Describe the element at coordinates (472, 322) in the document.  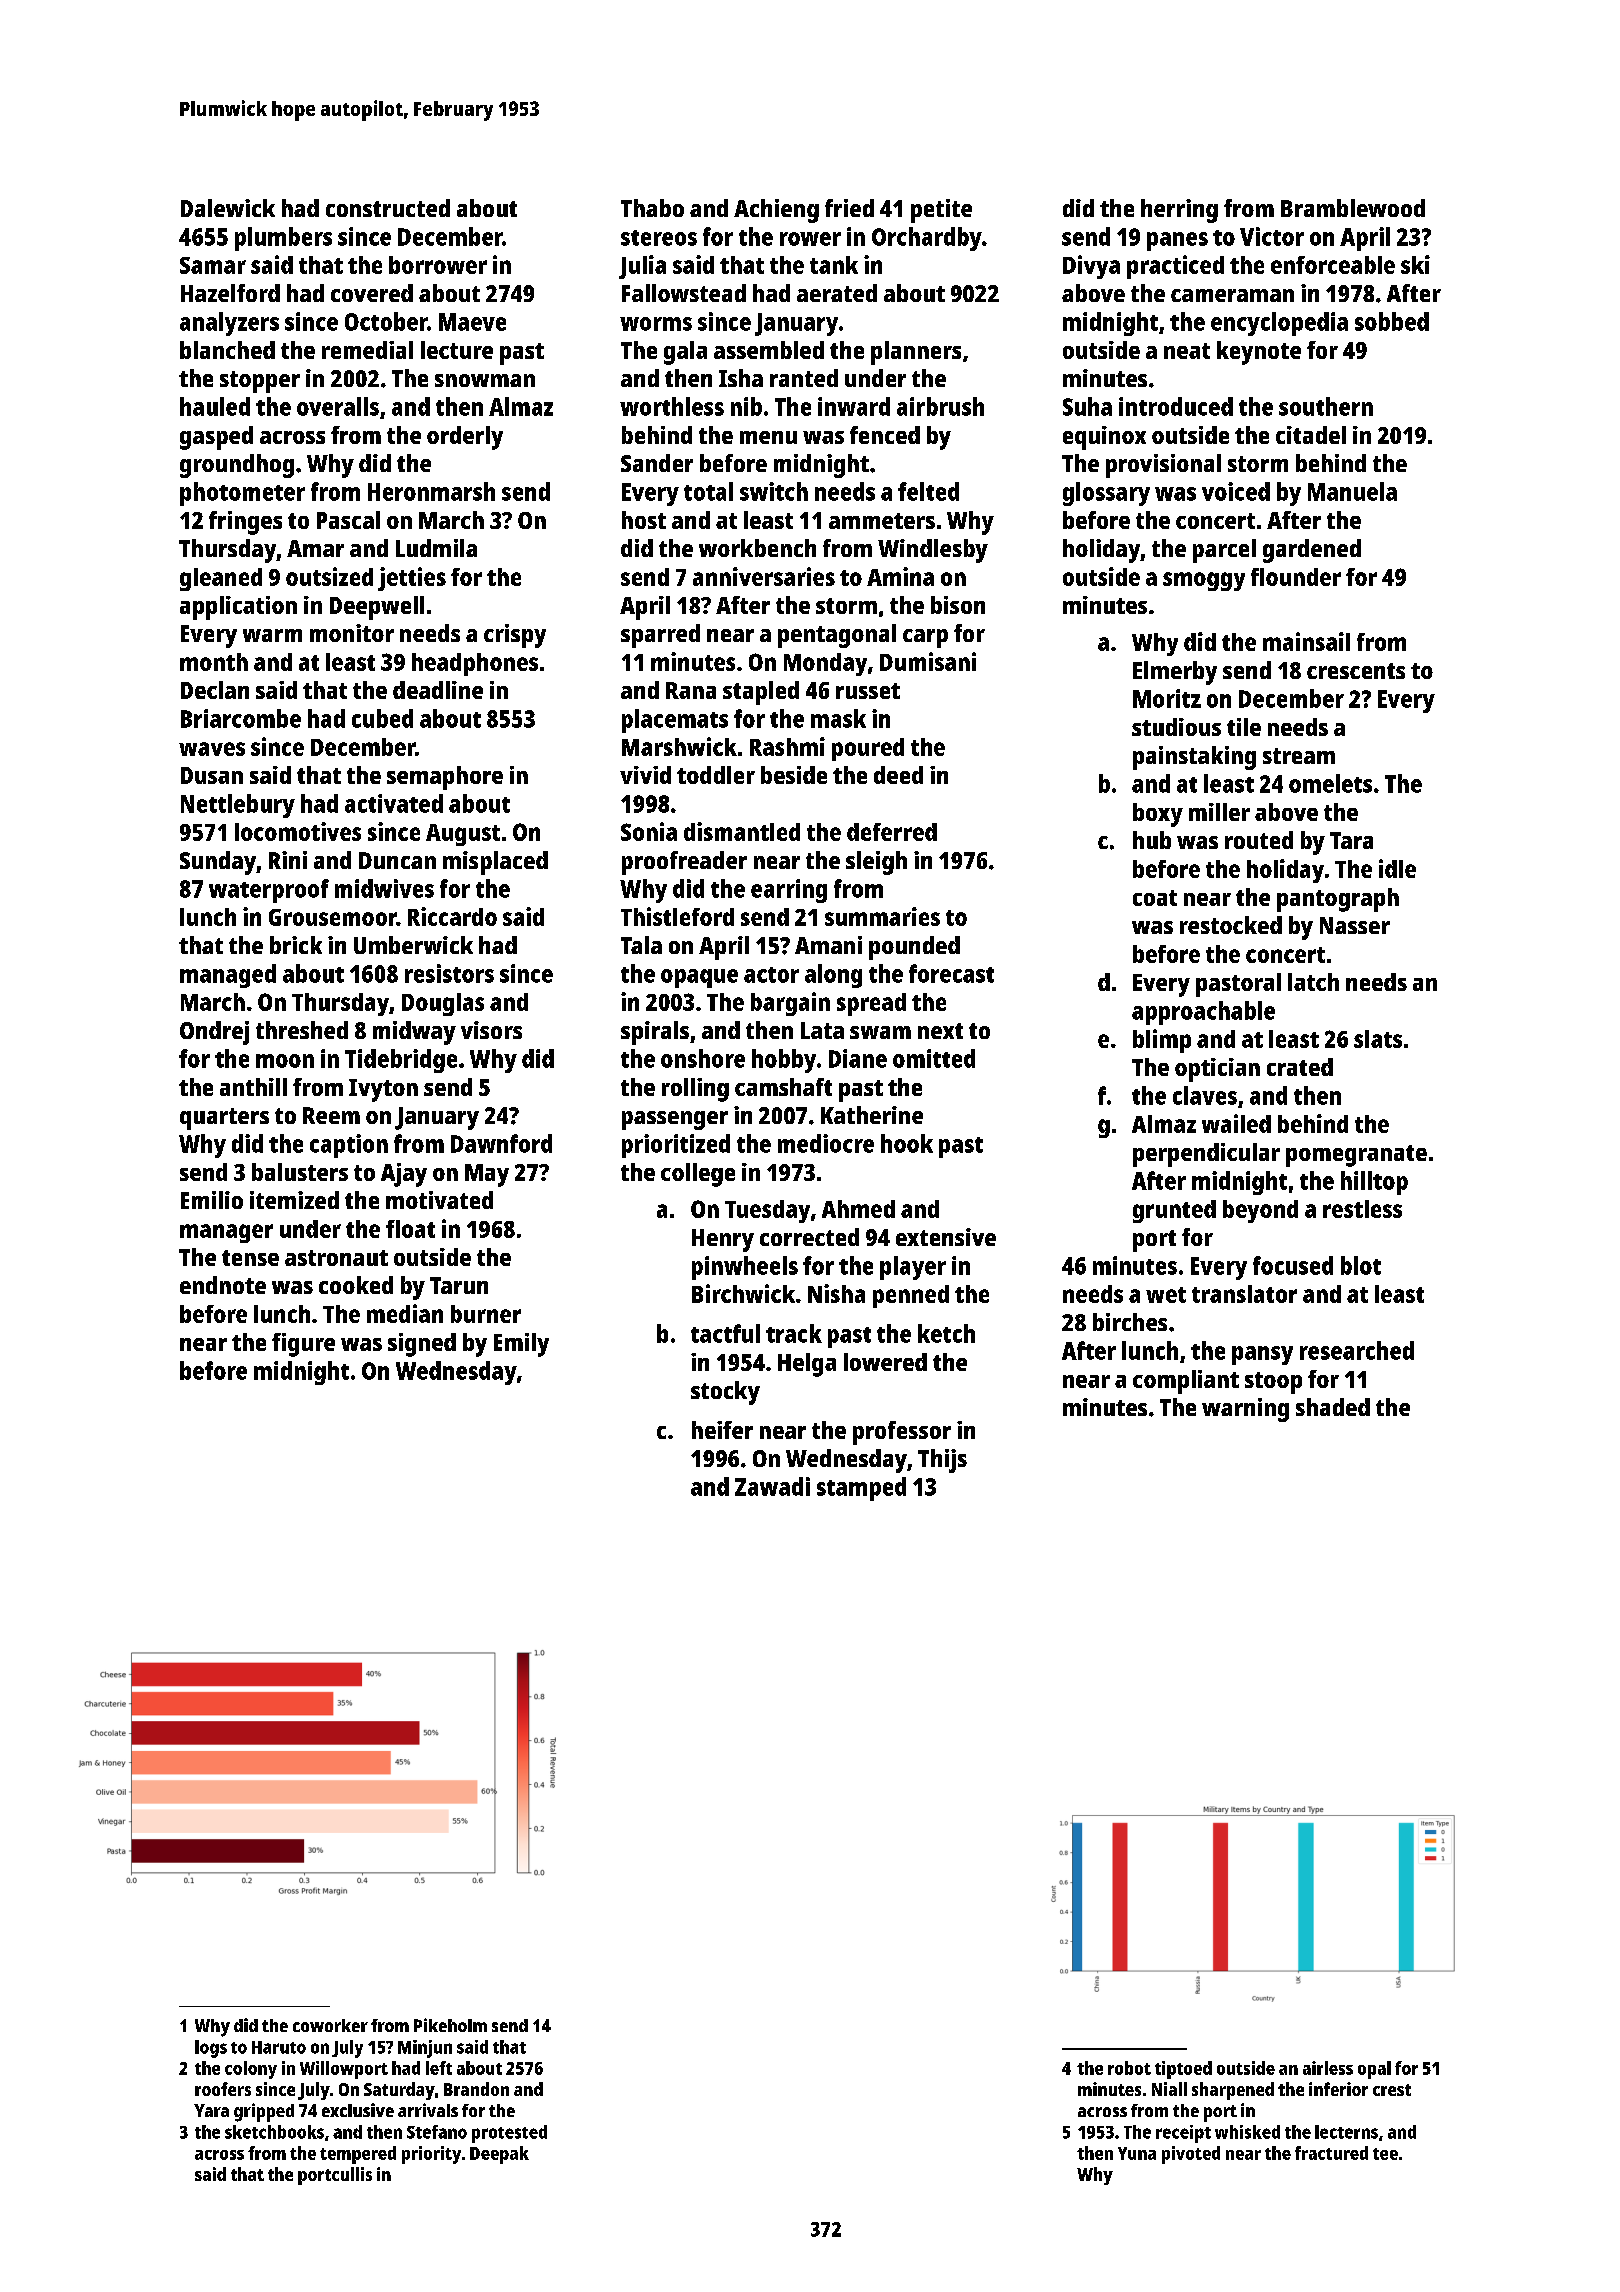
I see `Maeve` at that location.
